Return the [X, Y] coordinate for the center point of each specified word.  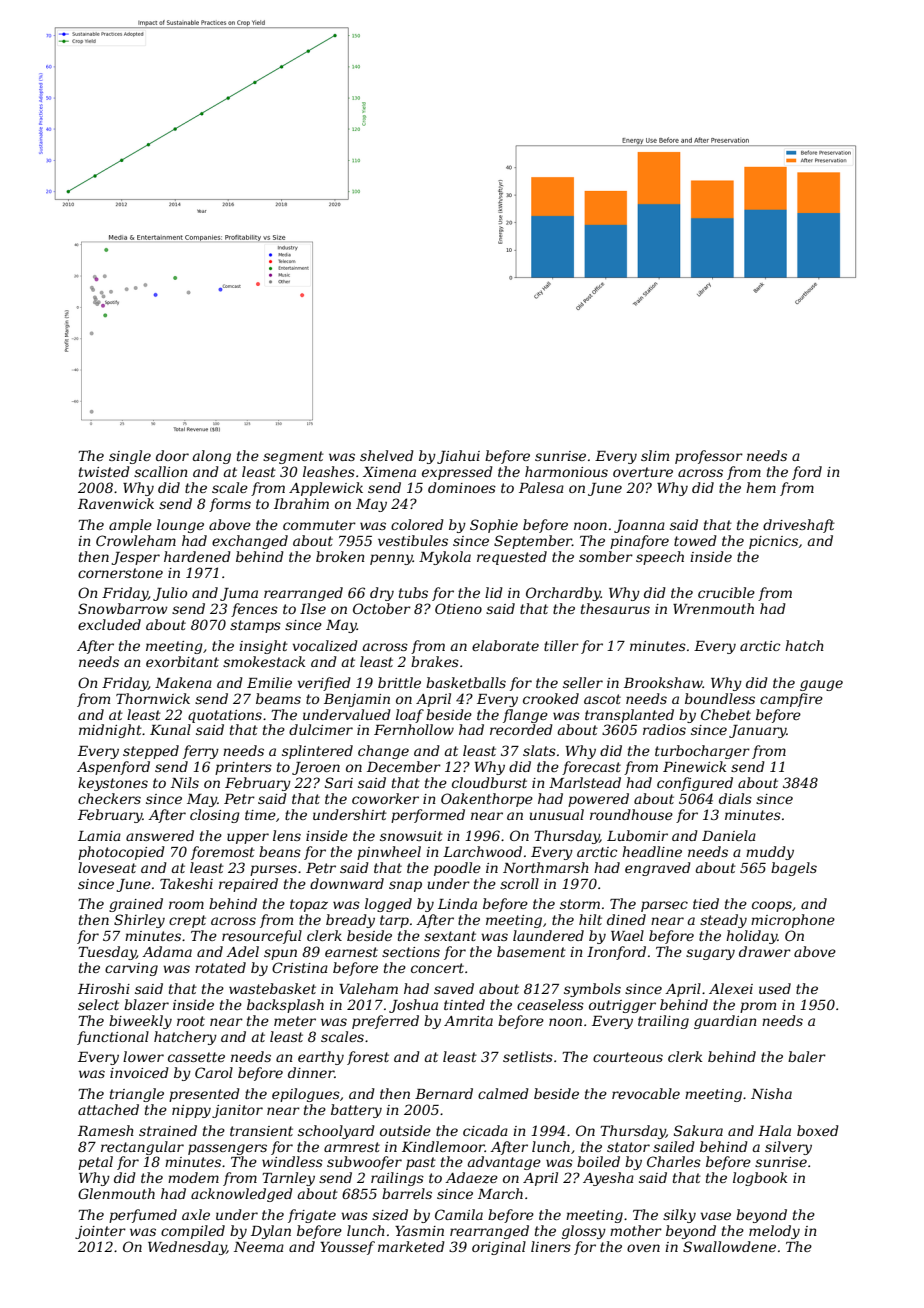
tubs [413, 592]
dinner [311, 1072]
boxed [818, 1130]
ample [130, 526]
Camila [459, 1214]
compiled [193, 1232]
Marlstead [585, 782]
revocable [646, 1093]
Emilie [269, 682]
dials [735, 798]
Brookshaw [663, 682]
